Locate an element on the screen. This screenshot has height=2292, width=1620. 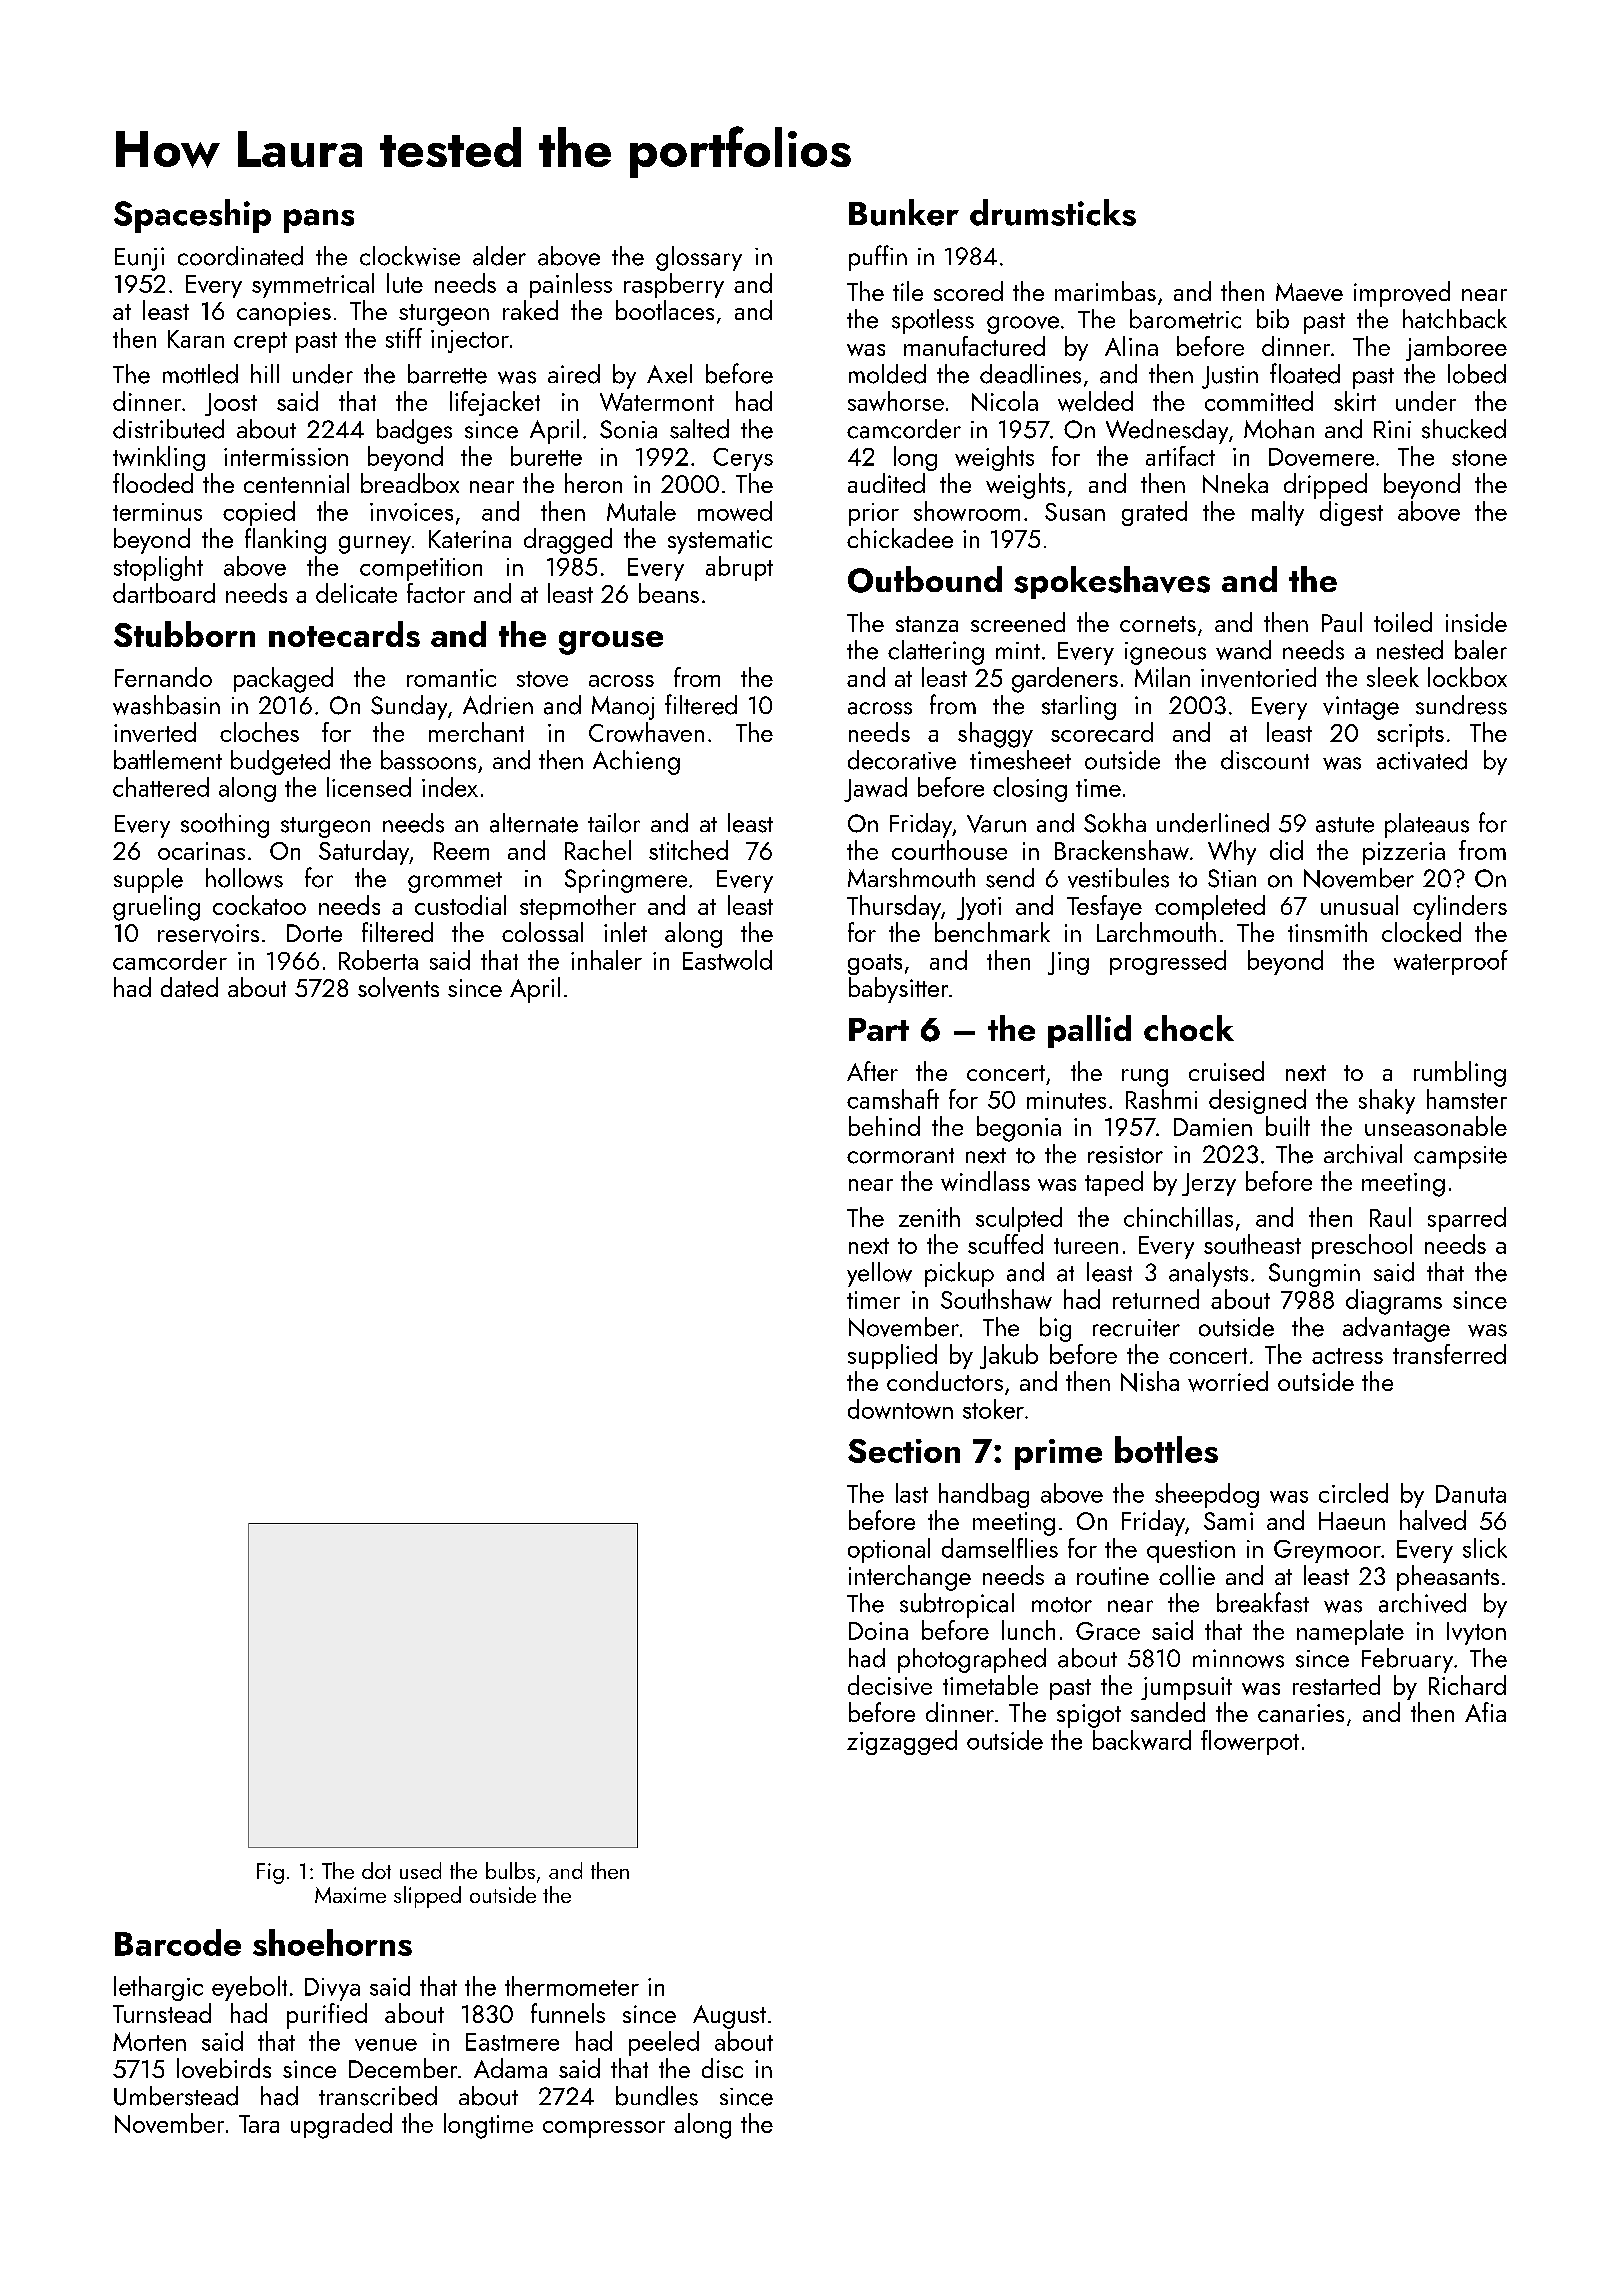
spigot is located at coordinates (1089, 1716).
